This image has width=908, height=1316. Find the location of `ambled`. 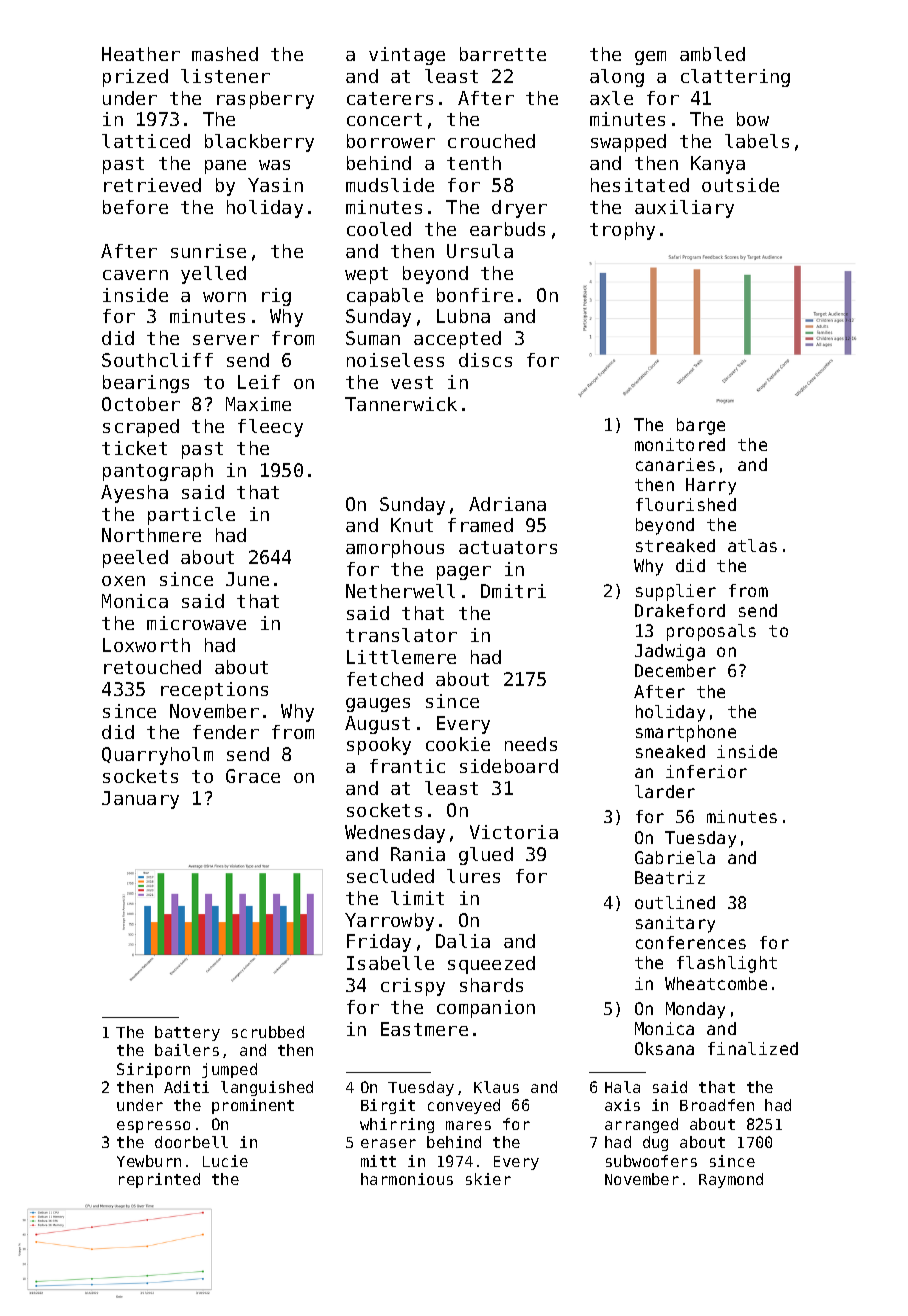

ambled is located at coordinates (712, 54).
